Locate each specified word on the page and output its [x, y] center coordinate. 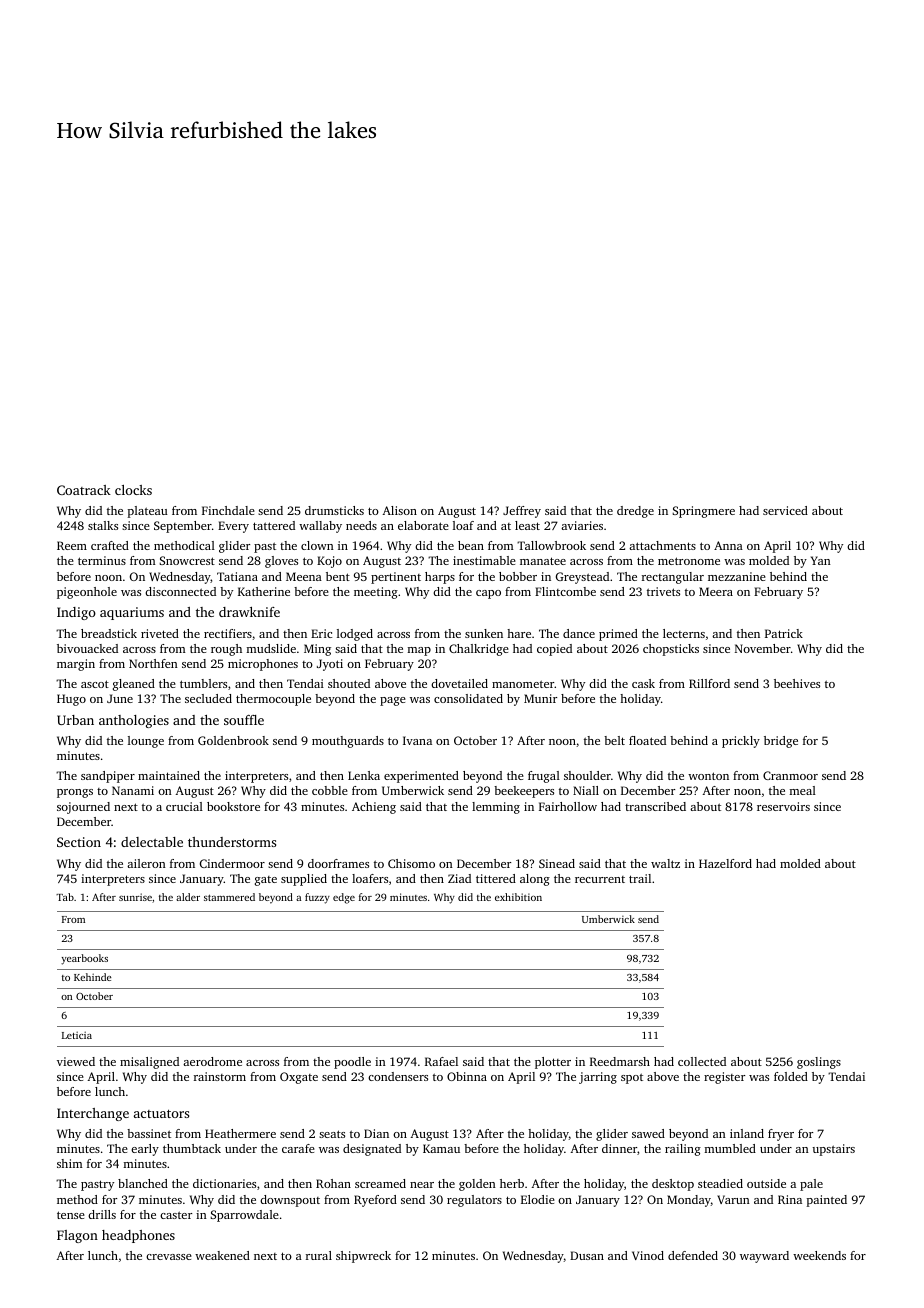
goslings [819, 1063]
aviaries [582, 525]
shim [70, 1163]
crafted [110, 545]
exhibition [518, 897]
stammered [229, 897]
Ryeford [375, 1201]
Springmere [703, 512]
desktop [673, 1185]
